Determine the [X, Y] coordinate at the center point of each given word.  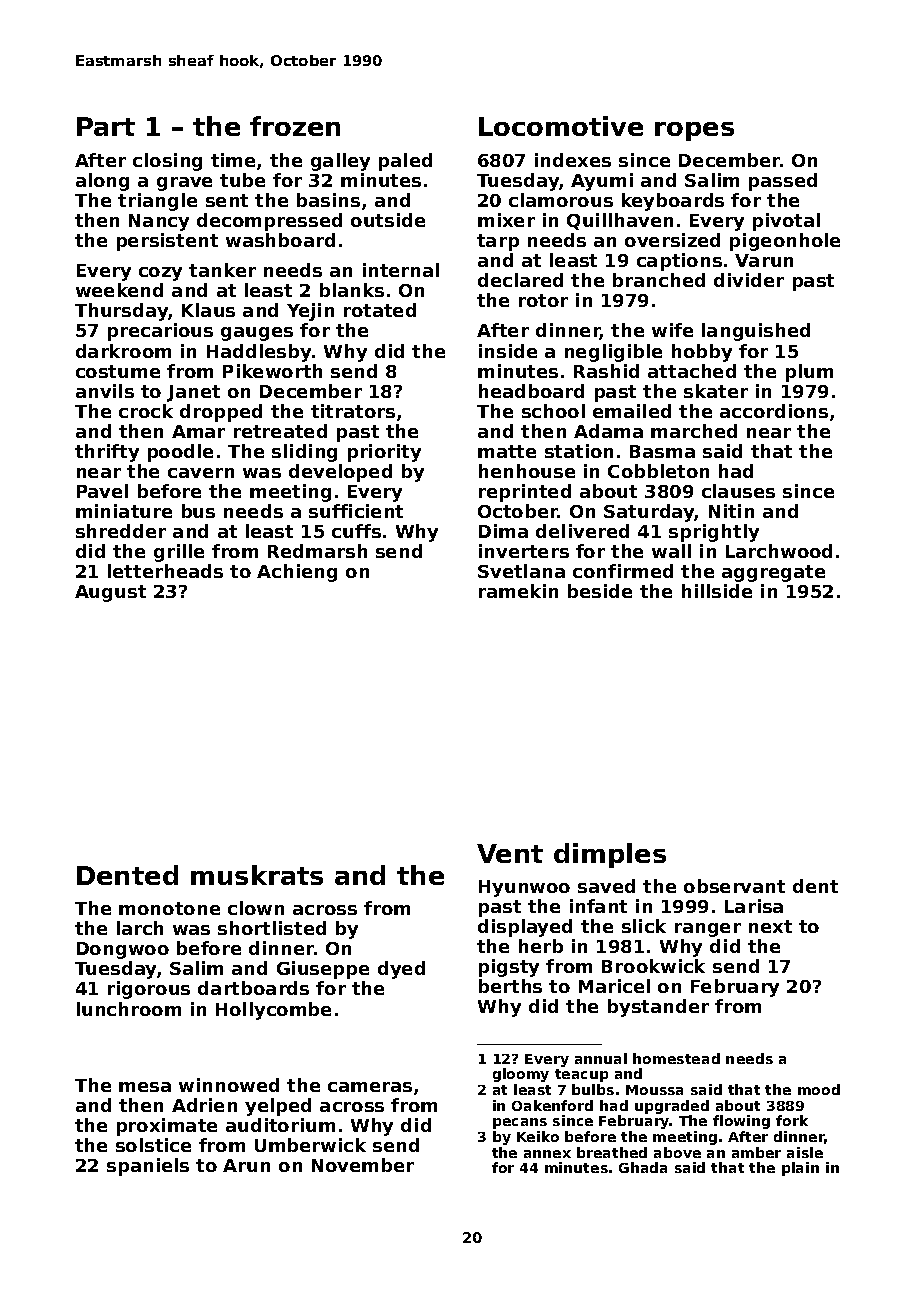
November [363, 1165]
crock [146, 411]
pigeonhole [785, 242]
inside [508, 351]
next [770, 926]
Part [106, 126]
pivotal [786, 222]
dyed [401, 970]
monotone [169, 908]
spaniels [148, 1167]
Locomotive [561, 126]
